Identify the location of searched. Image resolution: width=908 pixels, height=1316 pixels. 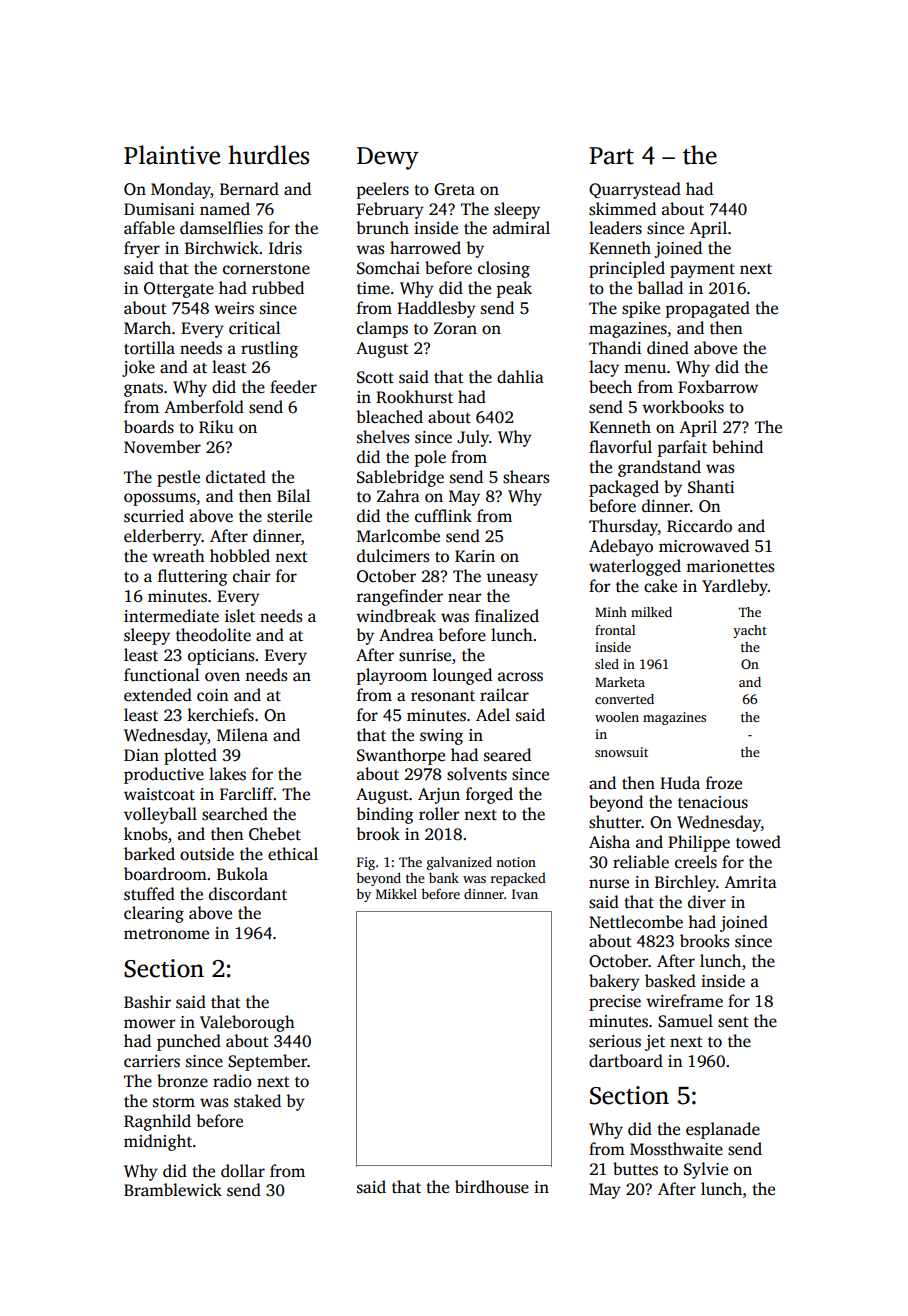
(235, 814).
